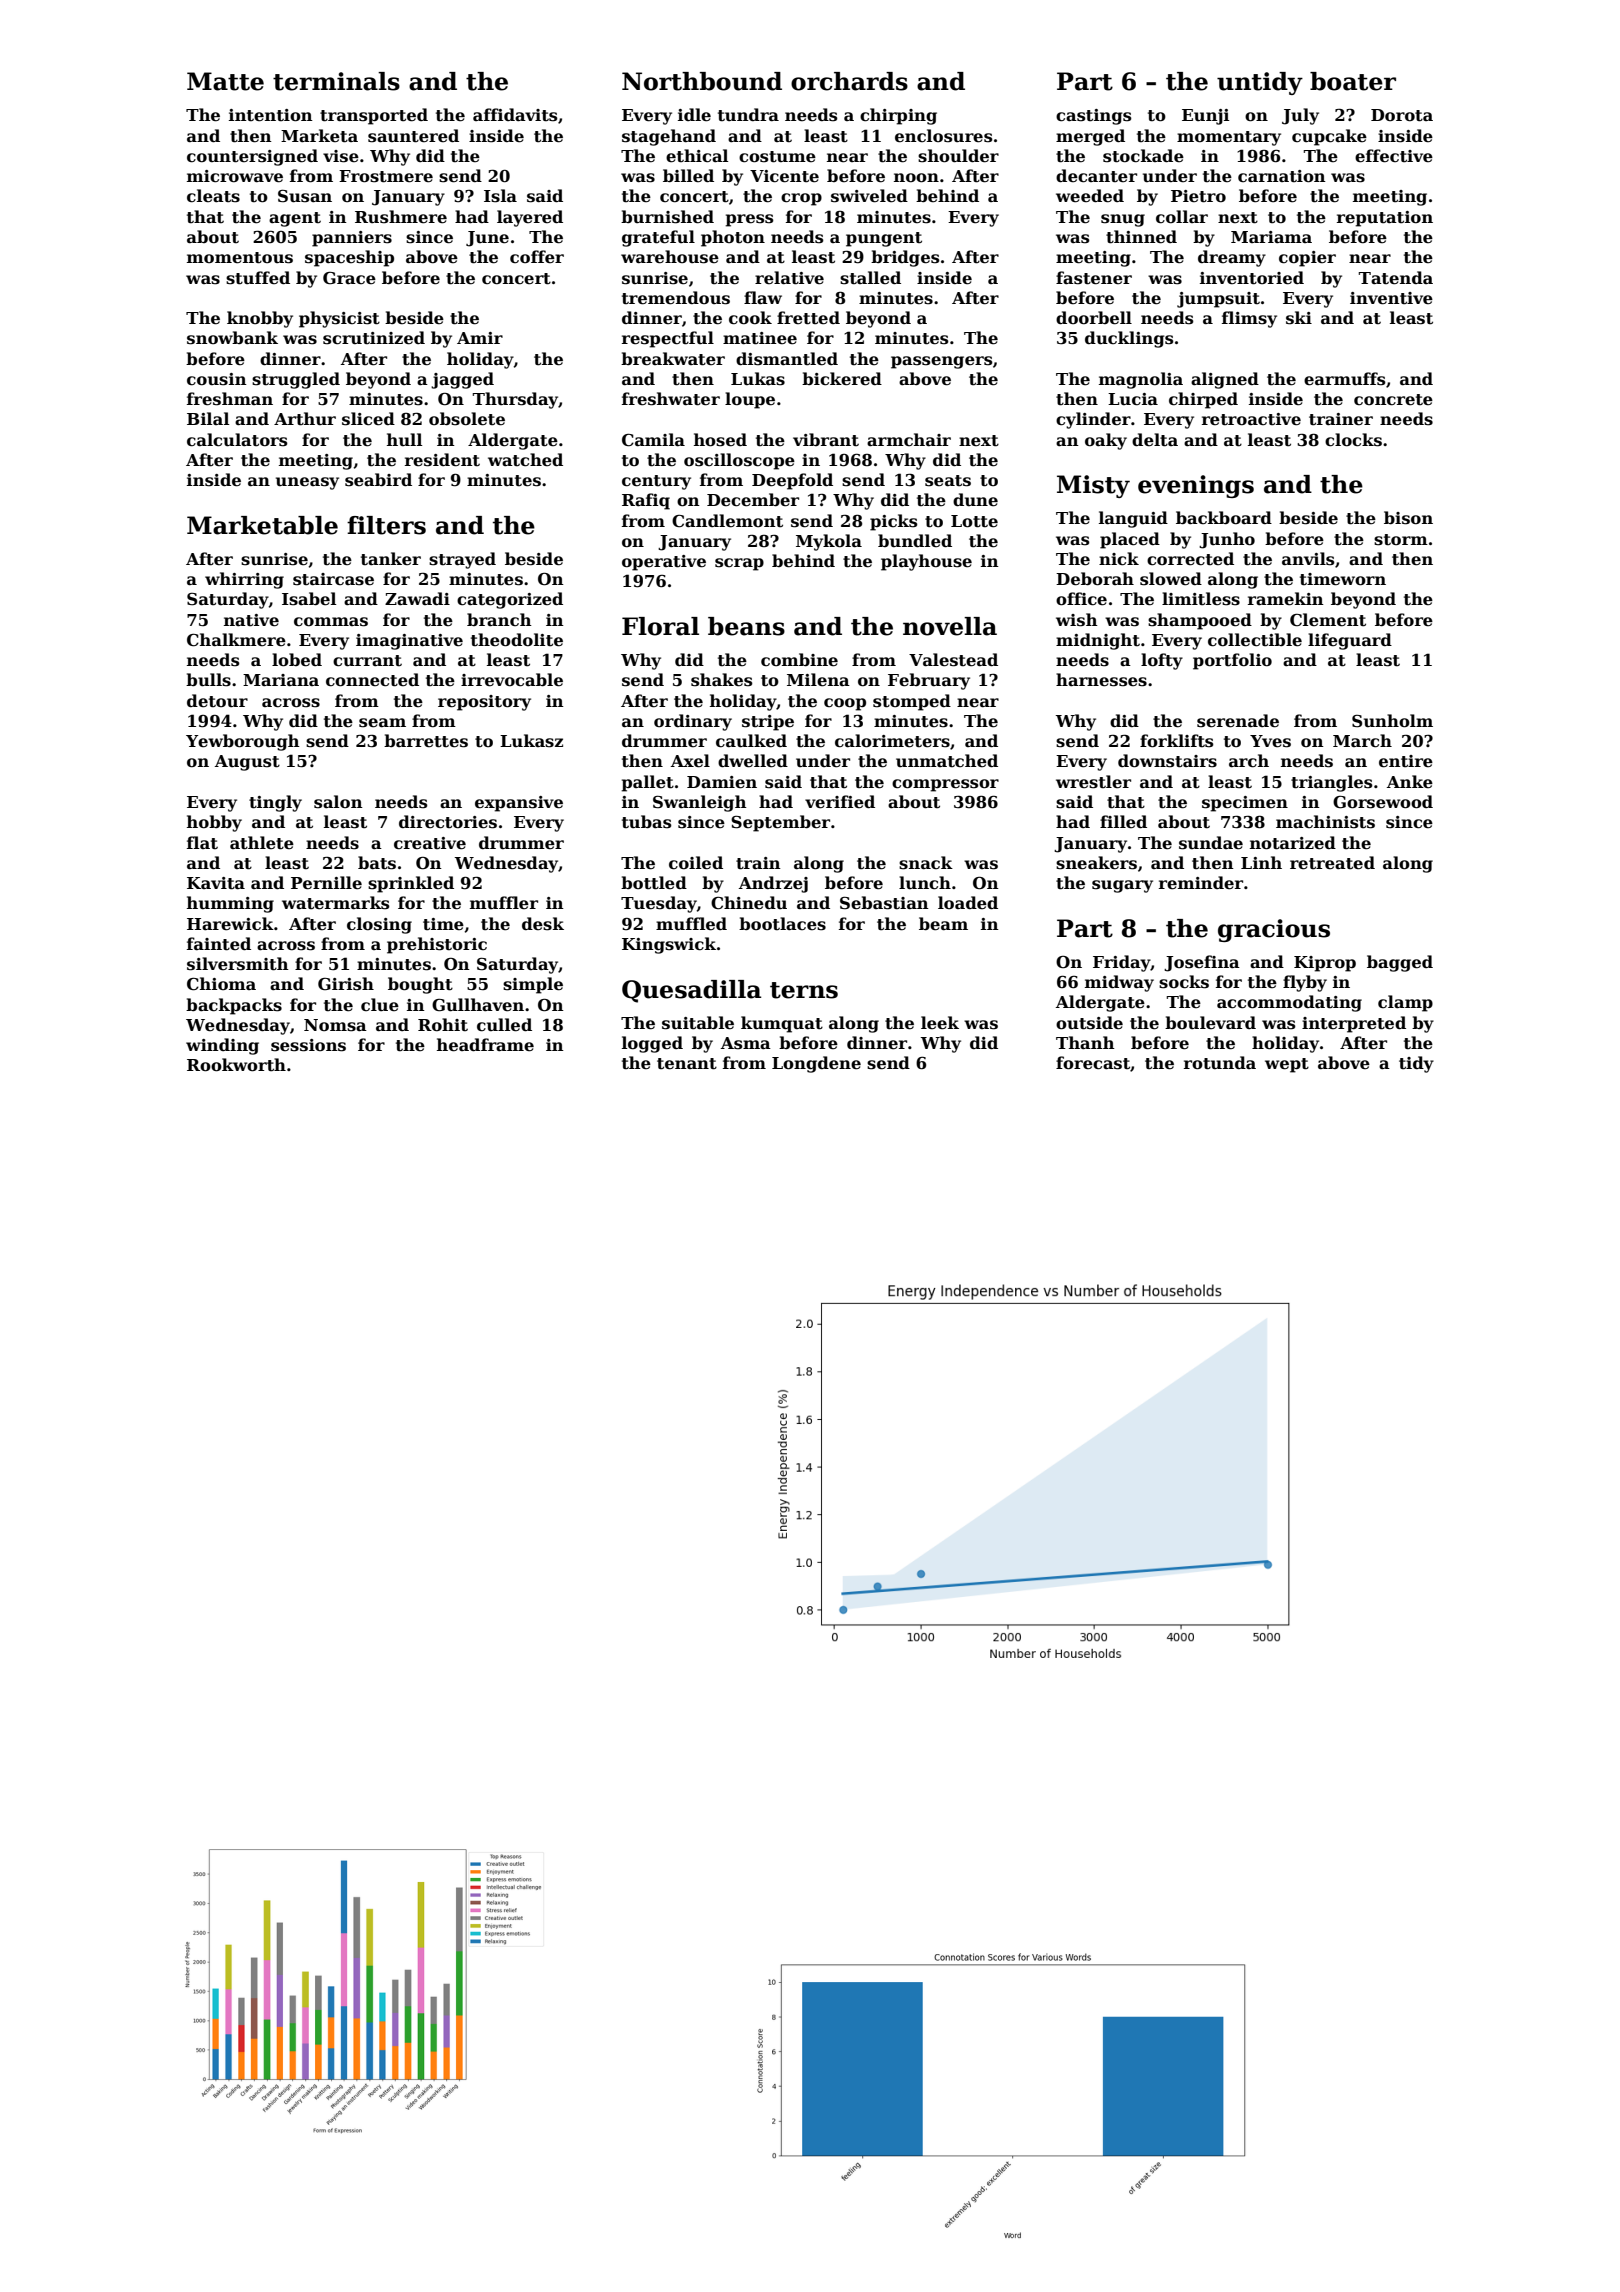  I want to click on orchards, so click(849, 81).
